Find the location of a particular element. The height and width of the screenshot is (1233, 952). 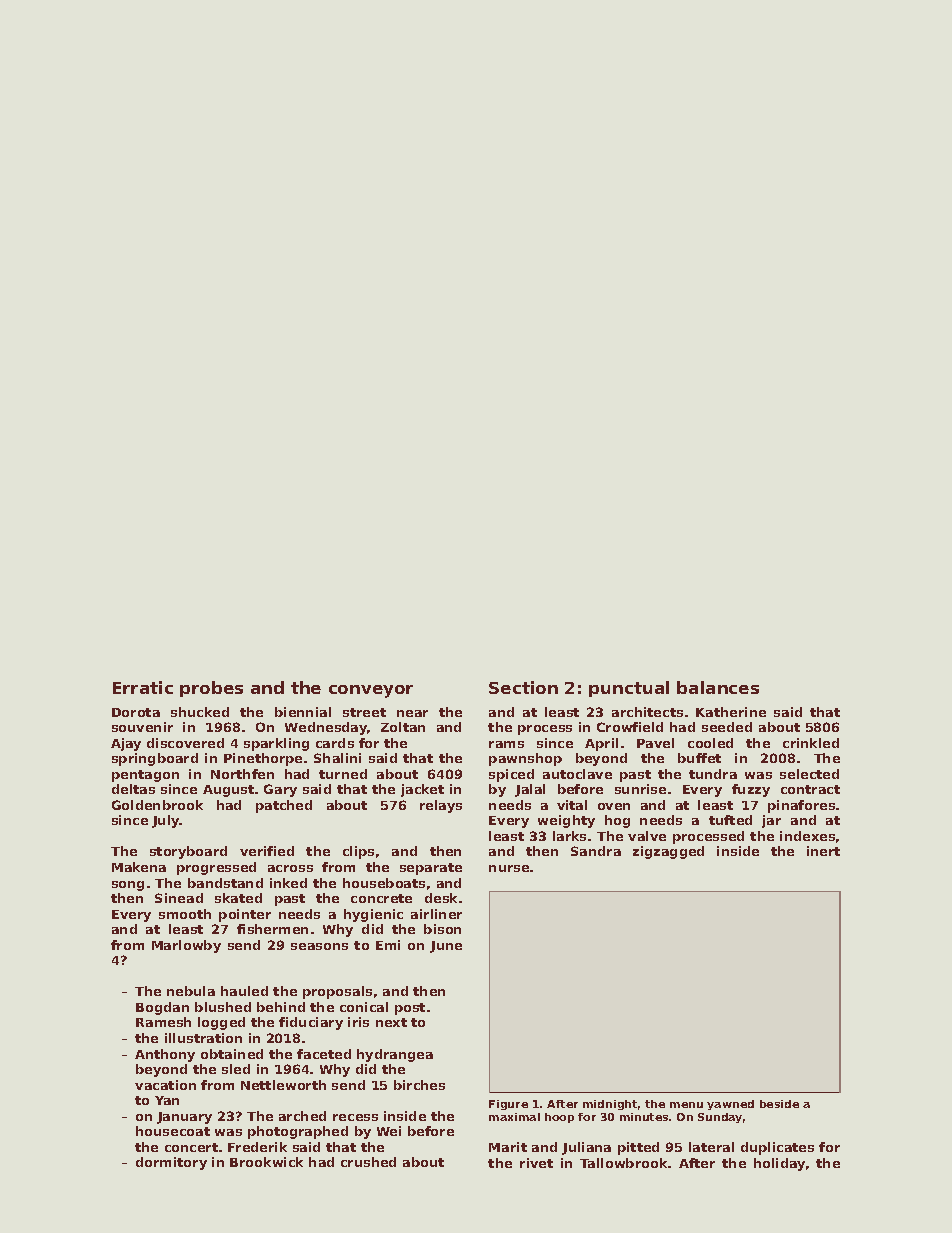

Section is located at coordinates (523, 687).
